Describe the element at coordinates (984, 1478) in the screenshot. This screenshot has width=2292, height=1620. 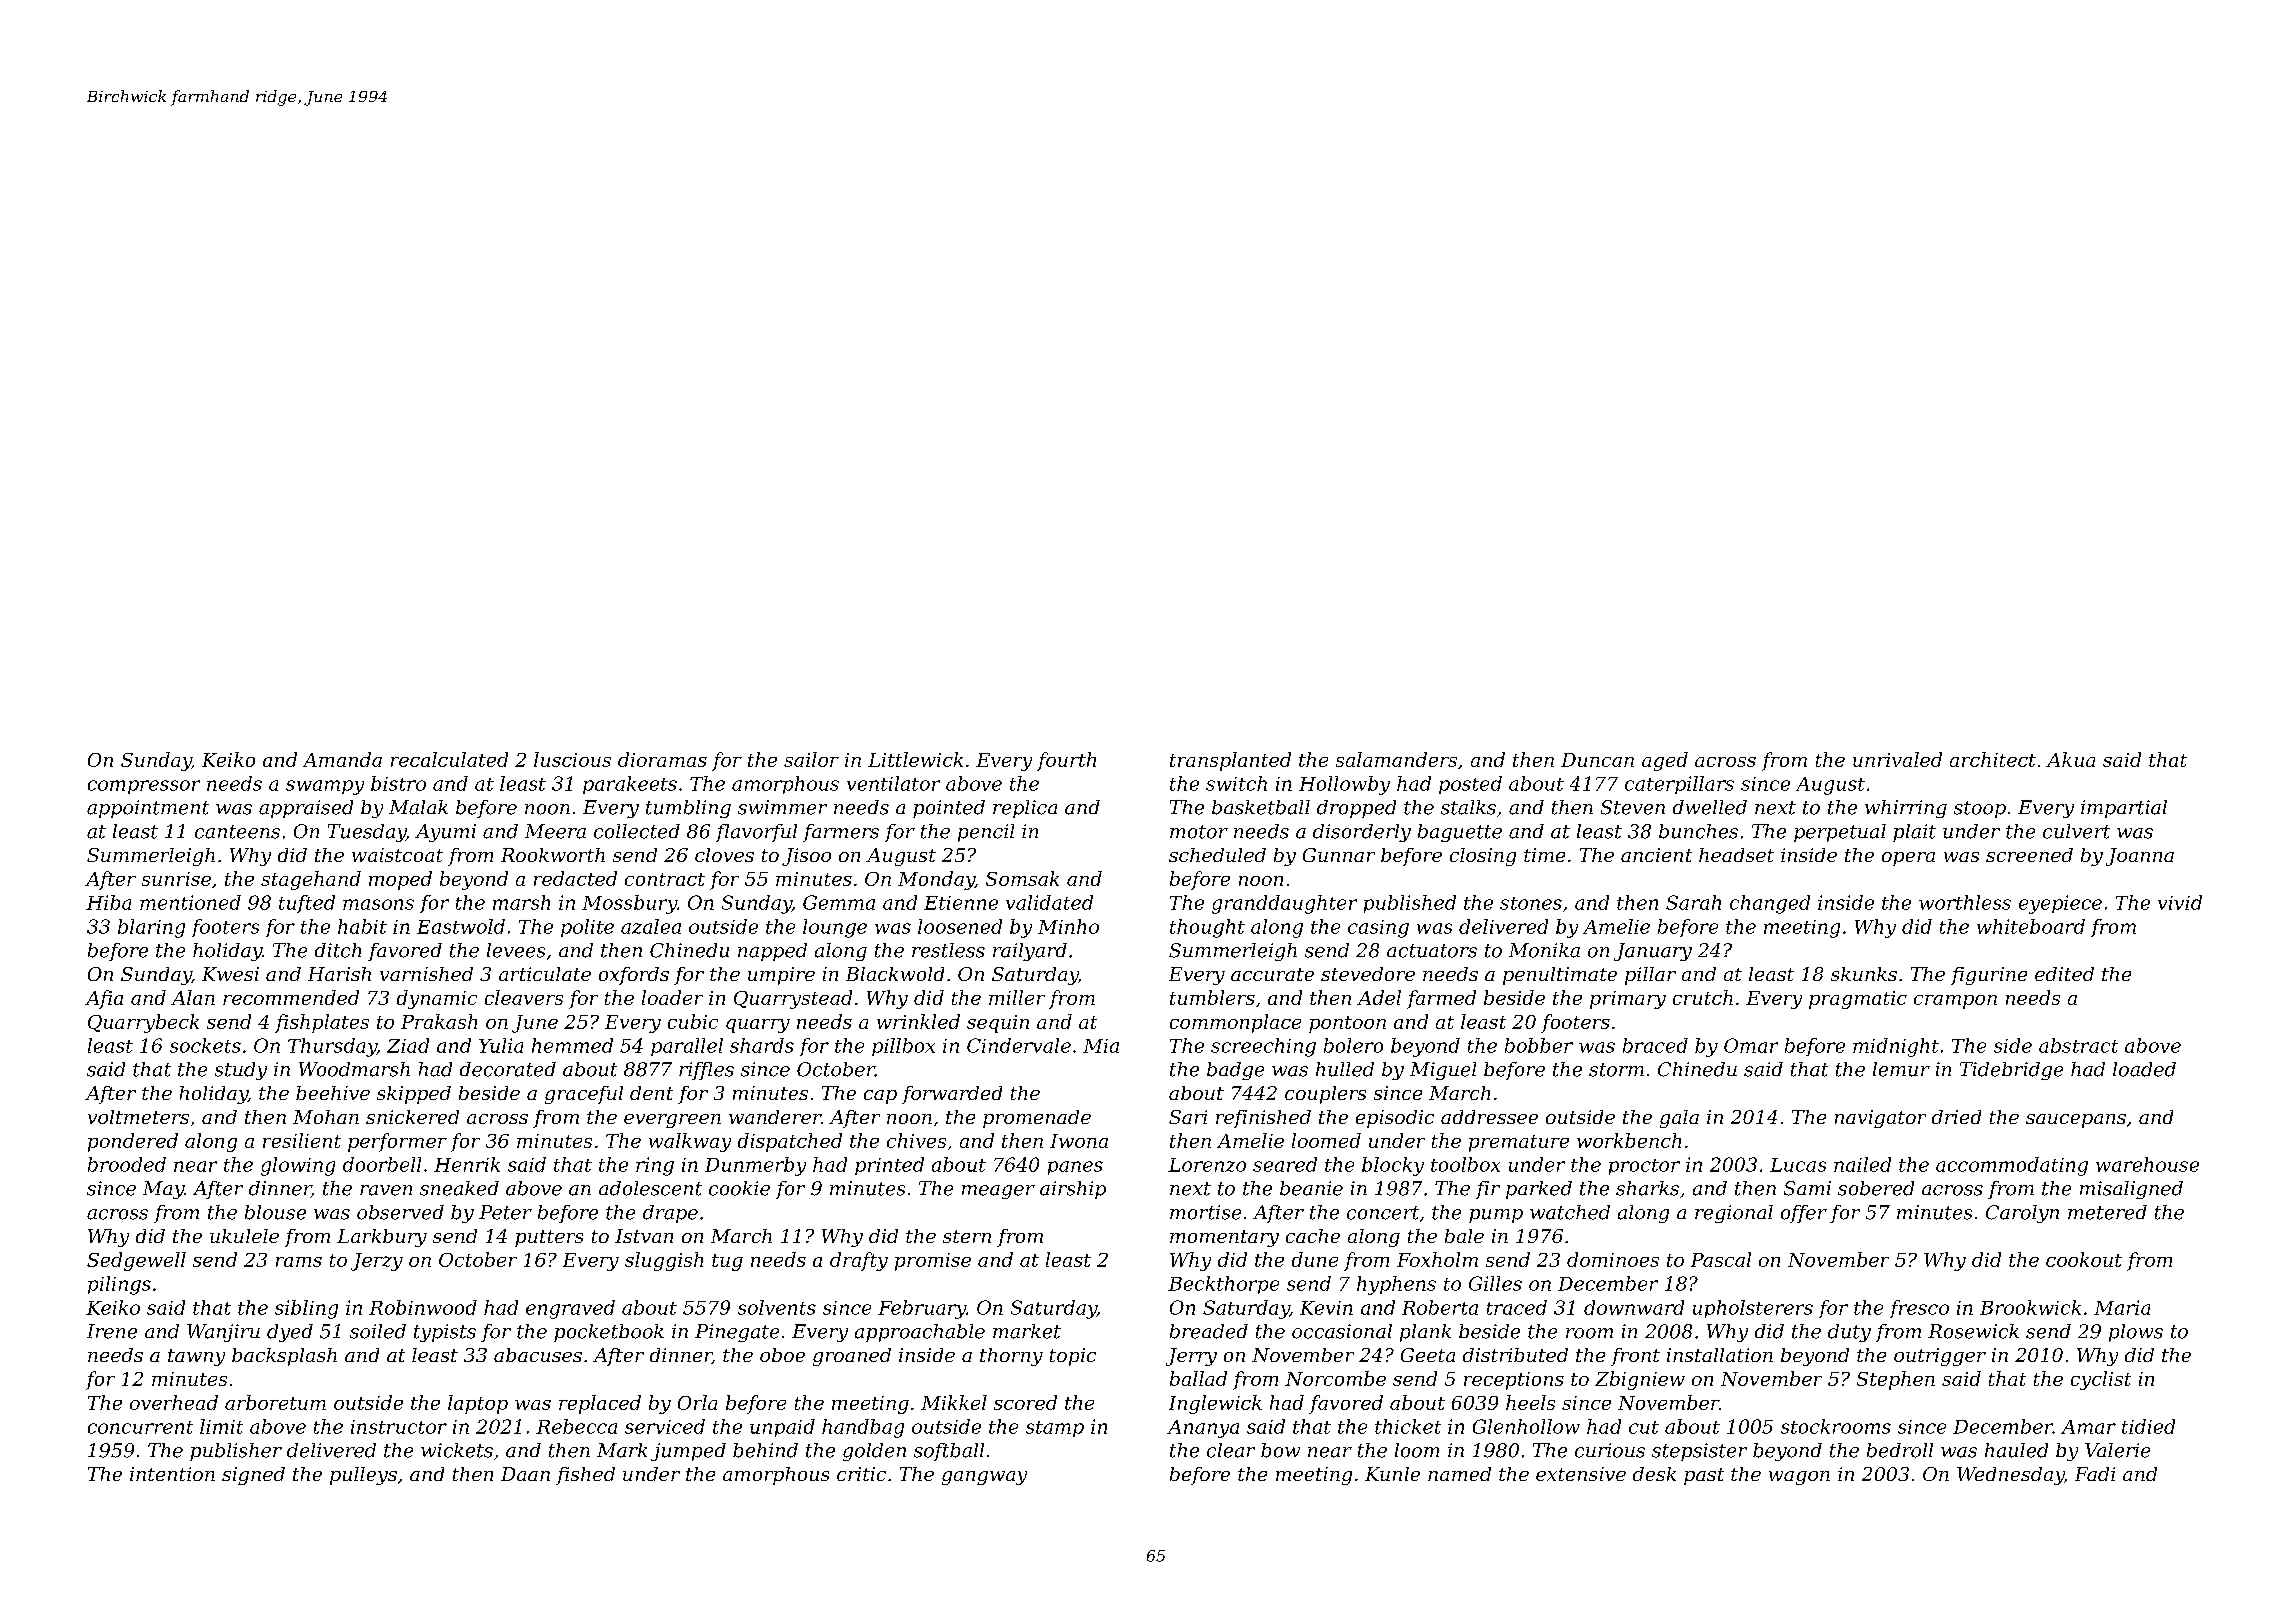
I see `gangway` at that location.
